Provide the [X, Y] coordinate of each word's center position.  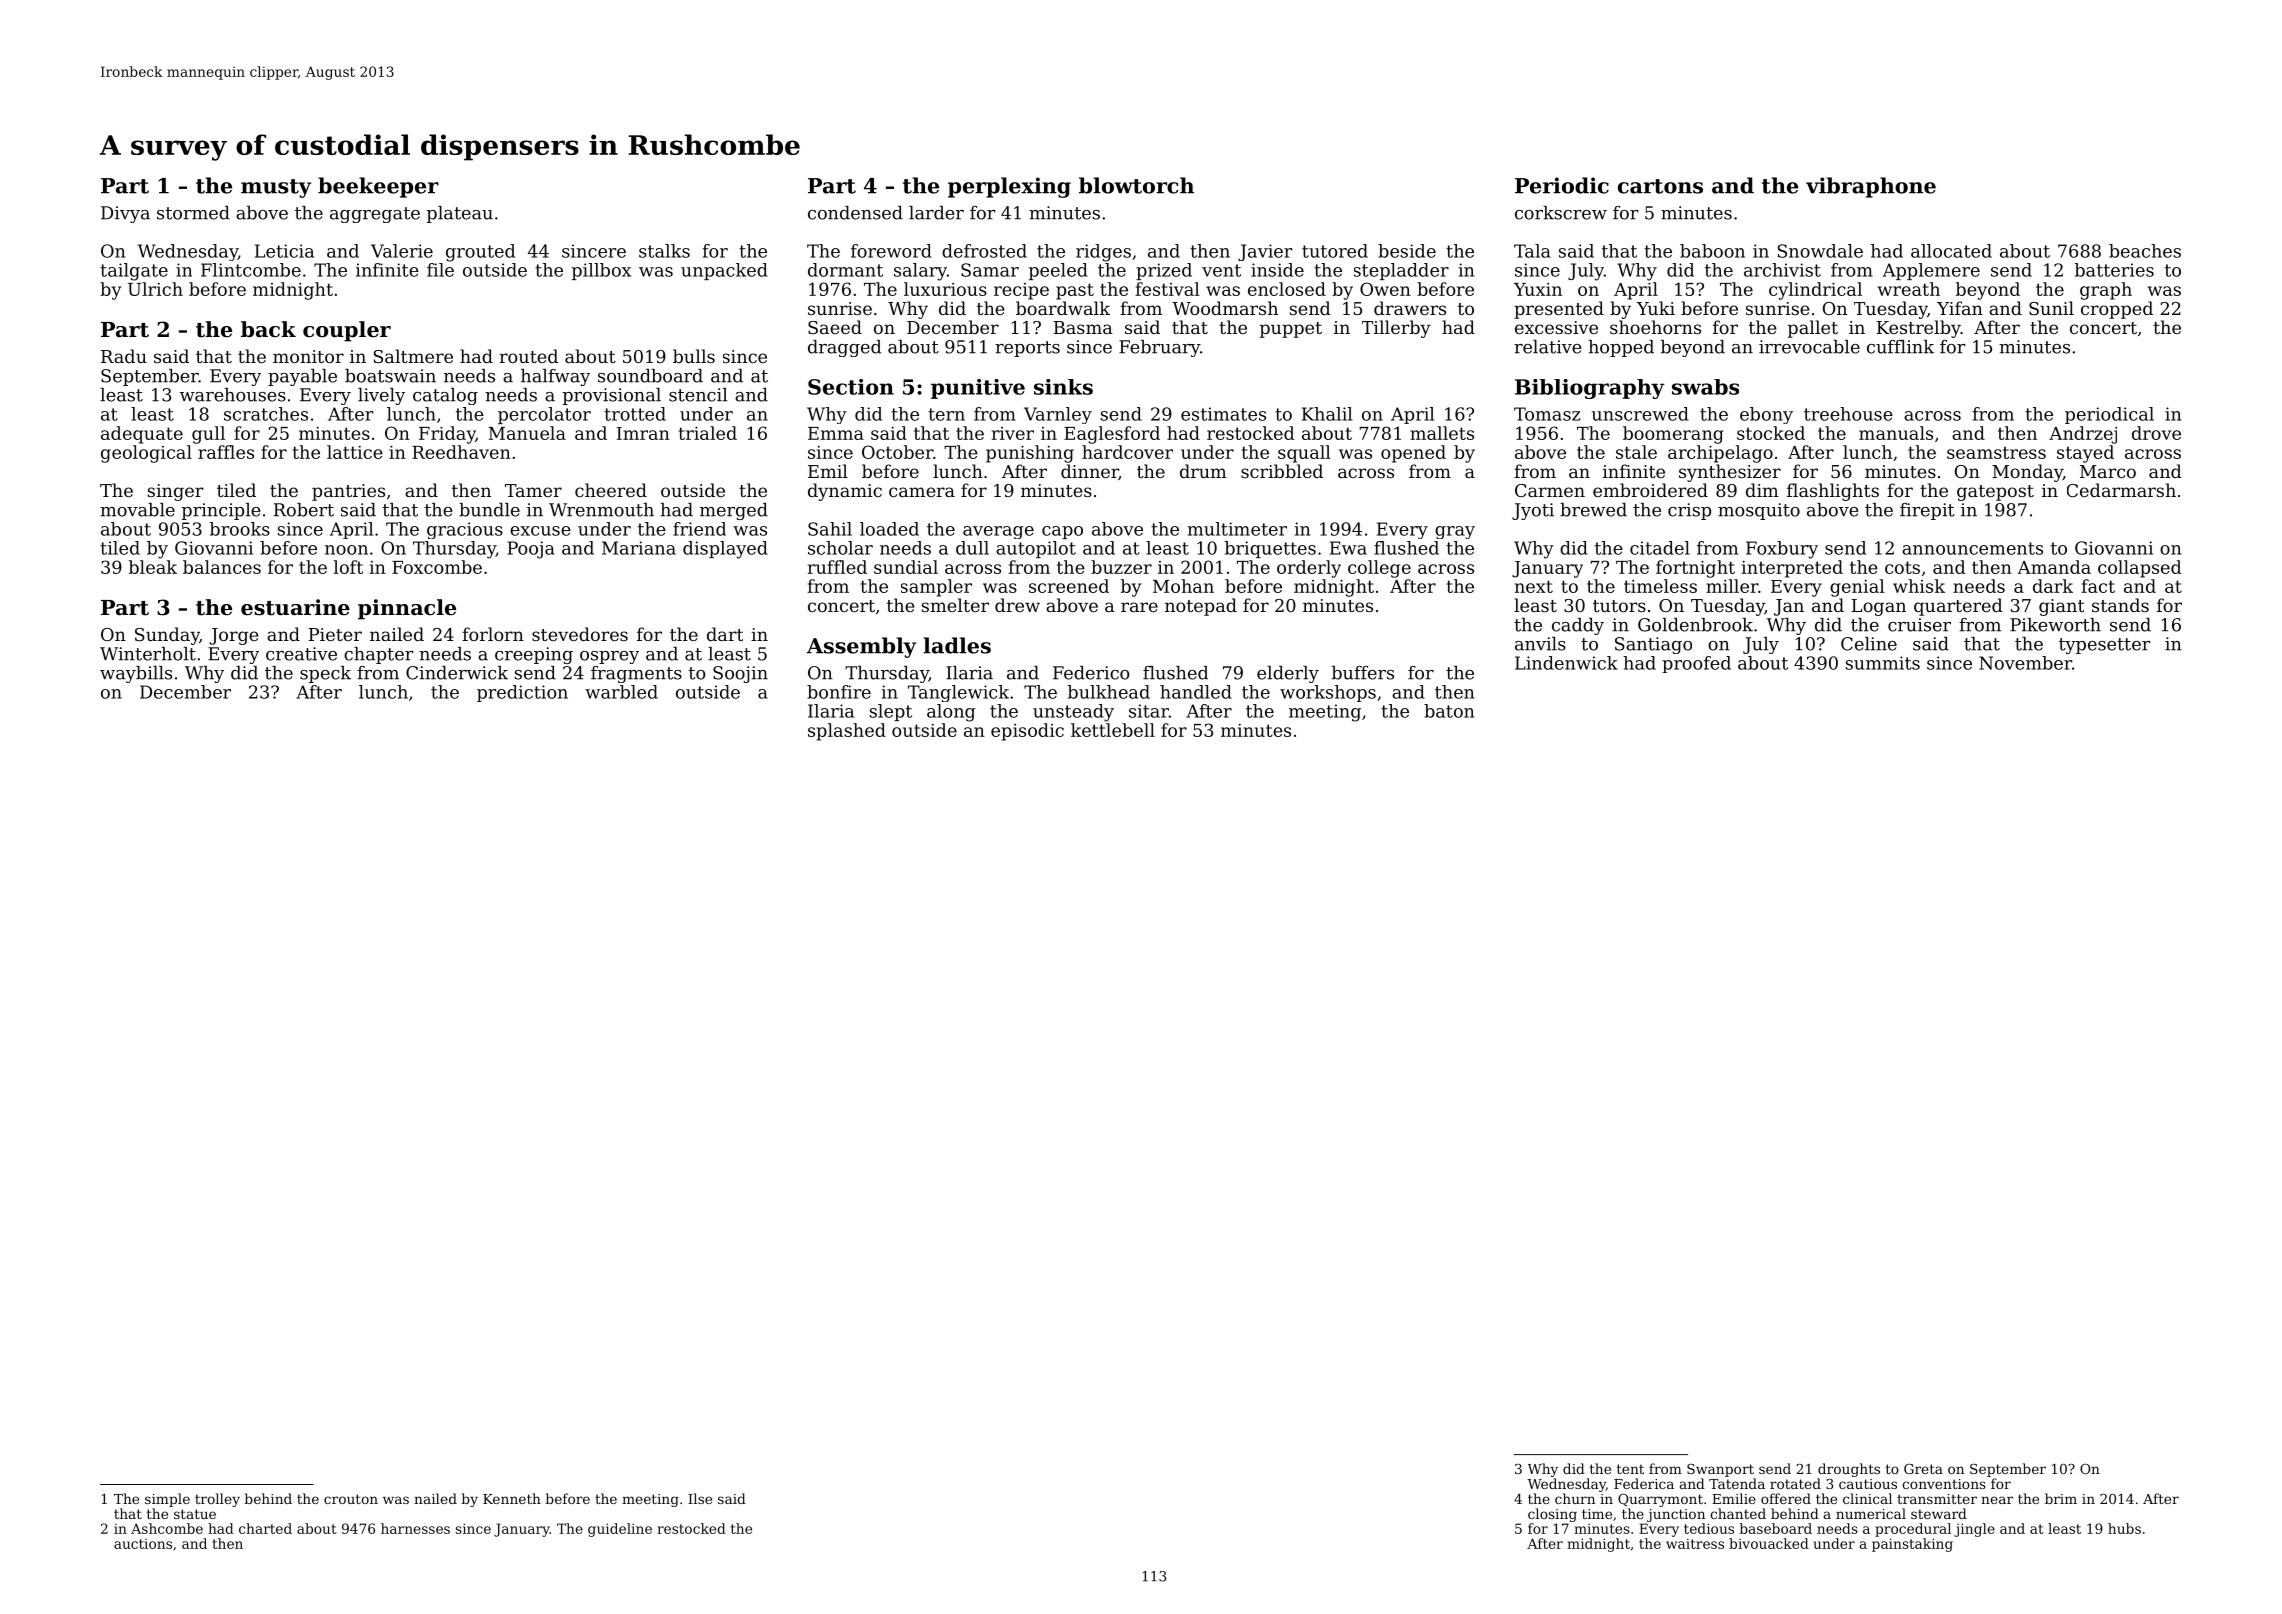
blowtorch [1136, 185]
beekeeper [378, 187]
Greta [1923, 1469]
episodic [1027, 732]
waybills [136, 674]
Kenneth [512, 1498]
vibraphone [1871, 187]
